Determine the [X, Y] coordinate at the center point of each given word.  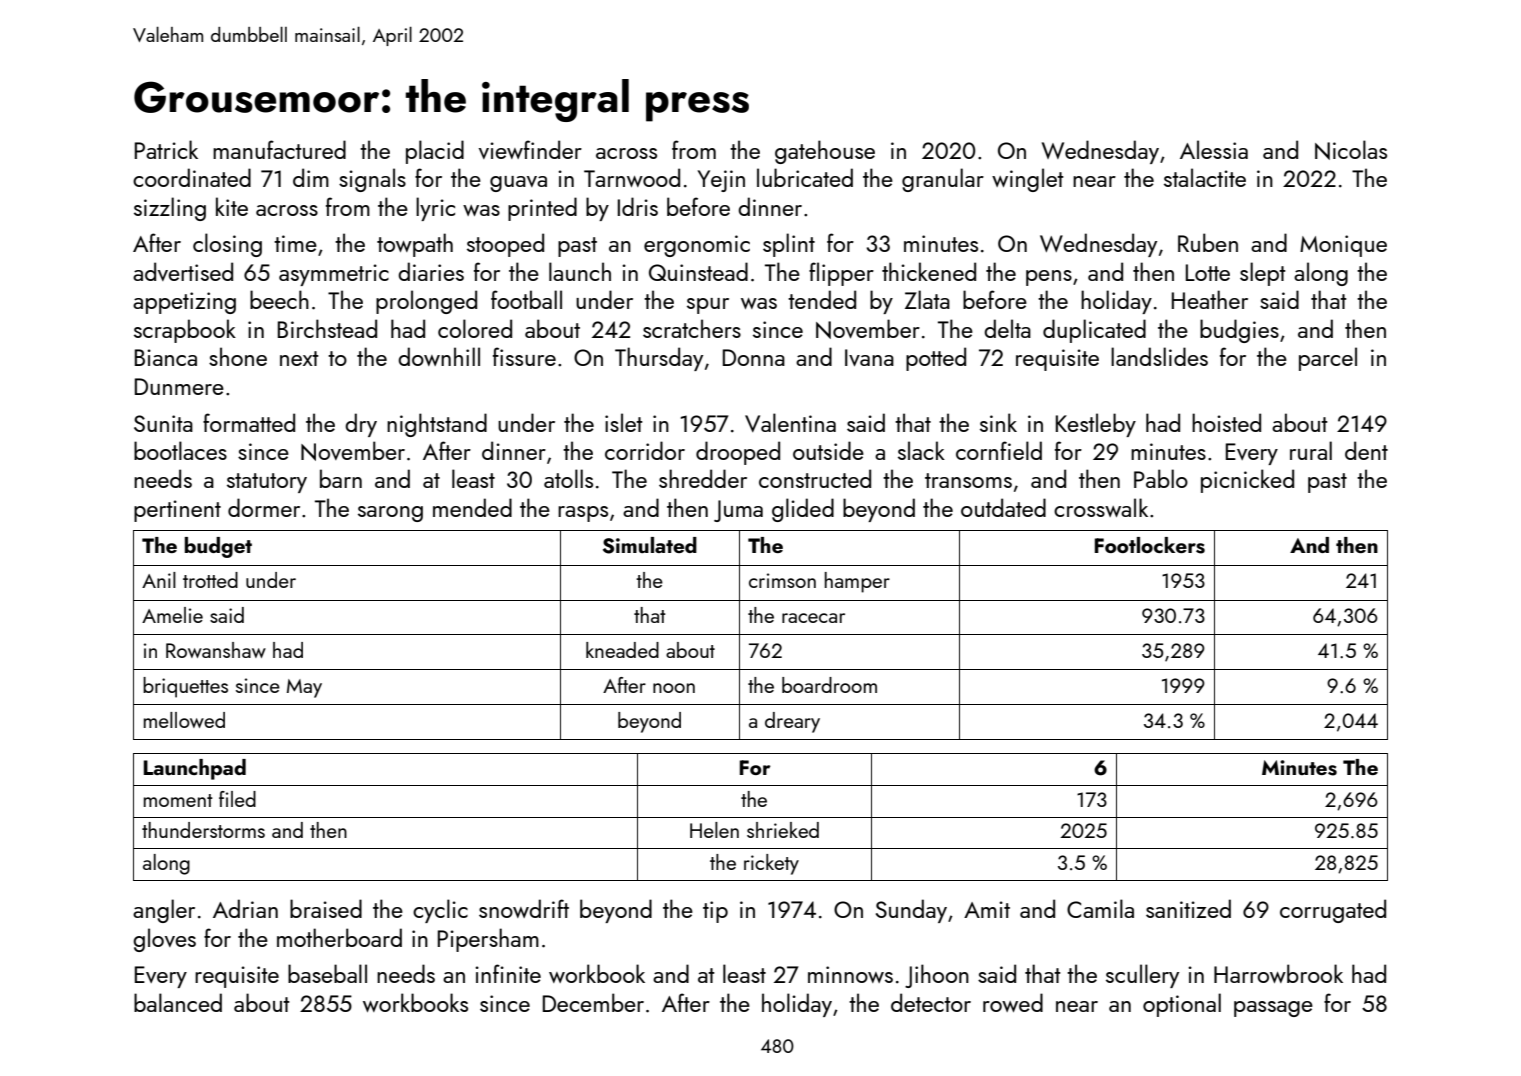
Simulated [650, 545]
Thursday [659, 359]
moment [178, 800]
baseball [327, 973]
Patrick [166, 149]
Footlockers [1150, 545]
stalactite [1205, 177]
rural [1311, 450]
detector [931, 1002]
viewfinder [530, 149]
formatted [249, 422]
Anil [159, 580]
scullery [1142, 976]
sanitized [1188, 908]
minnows [850, 974]
